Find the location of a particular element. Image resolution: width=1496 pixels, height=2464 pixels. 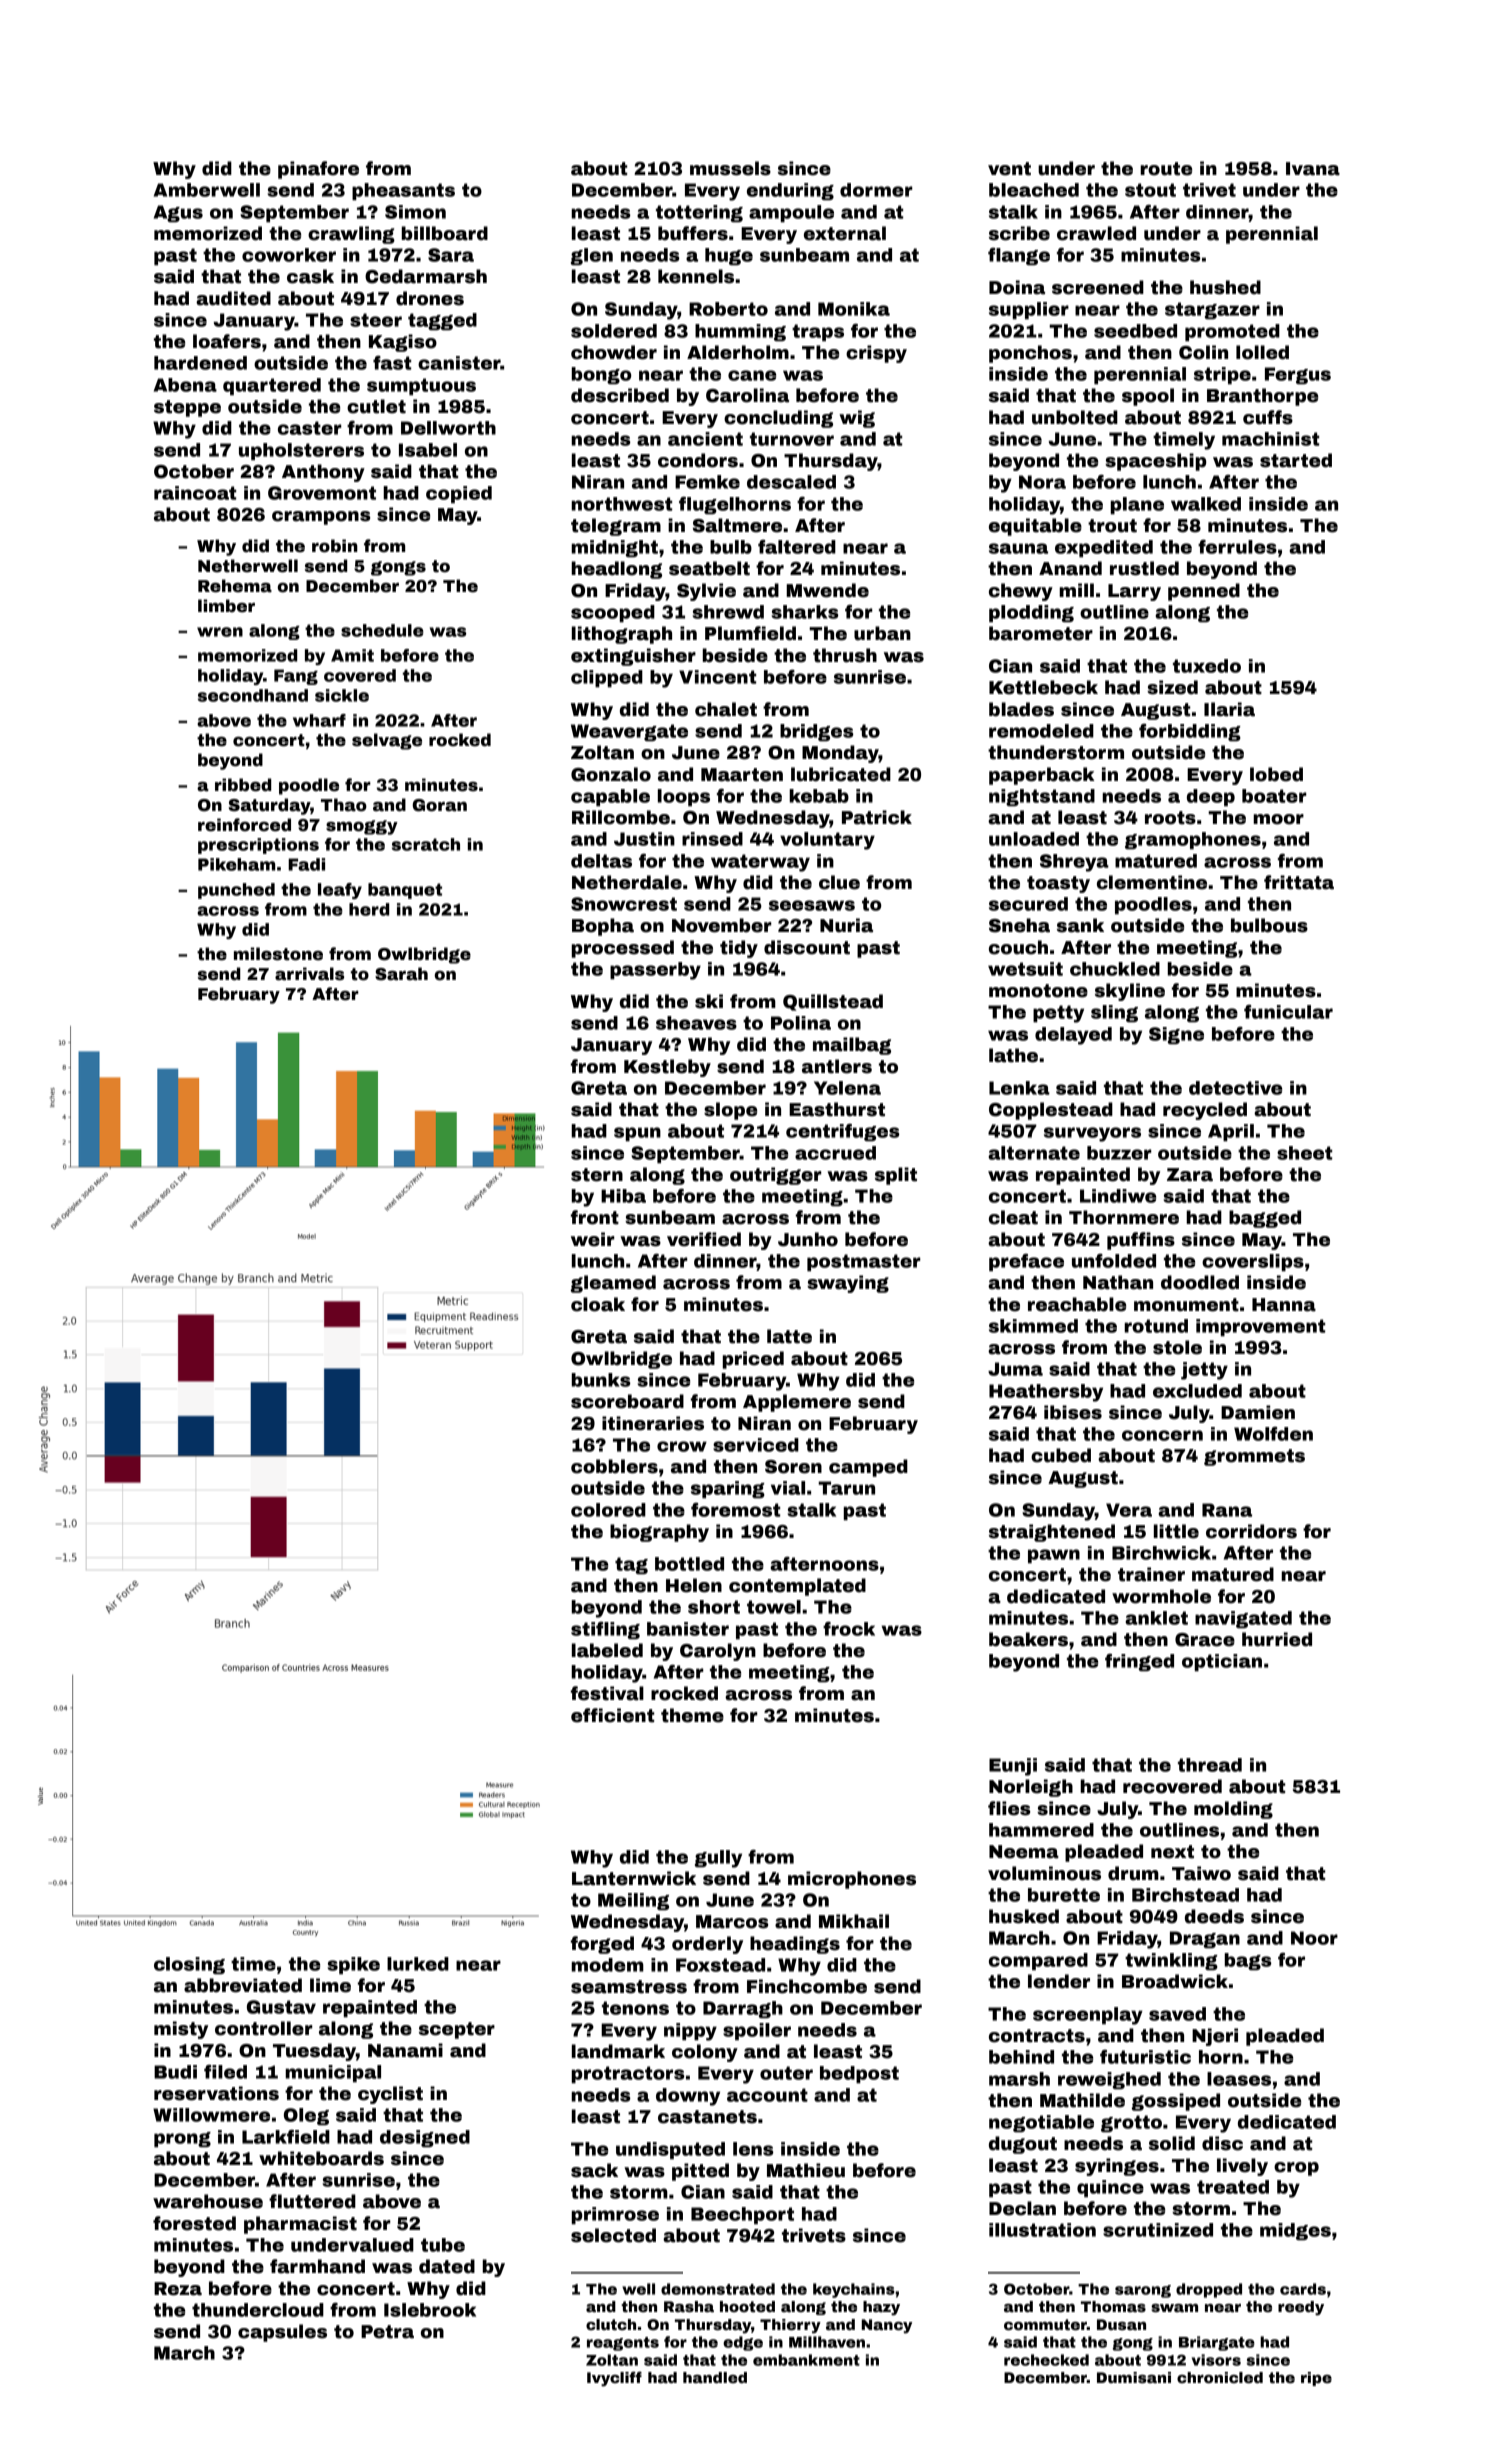

controller is located at coordinates (263, 2028).
